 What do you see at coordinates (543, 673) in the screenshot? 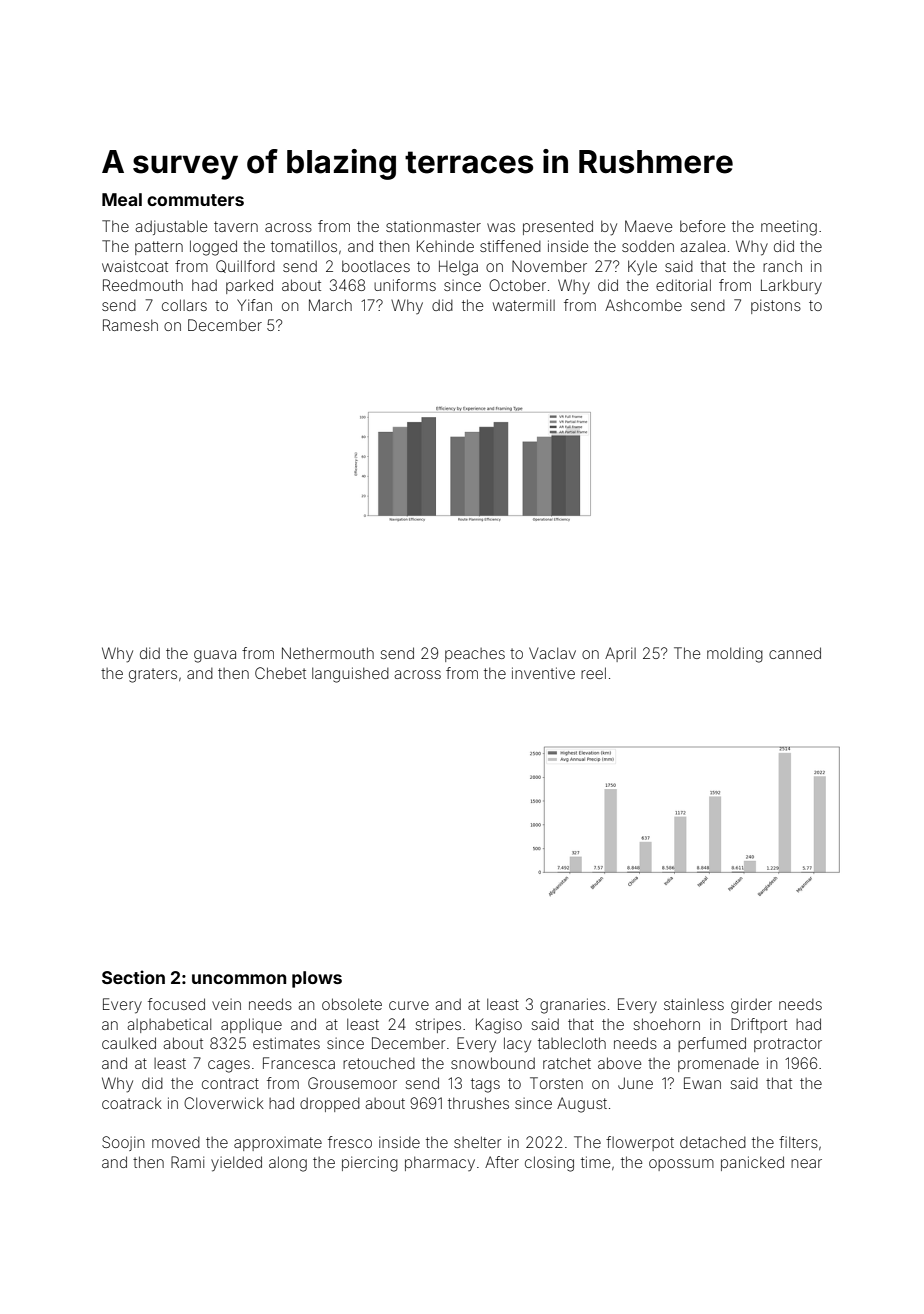
I see `inventive` at bounding box center [543, 673].
